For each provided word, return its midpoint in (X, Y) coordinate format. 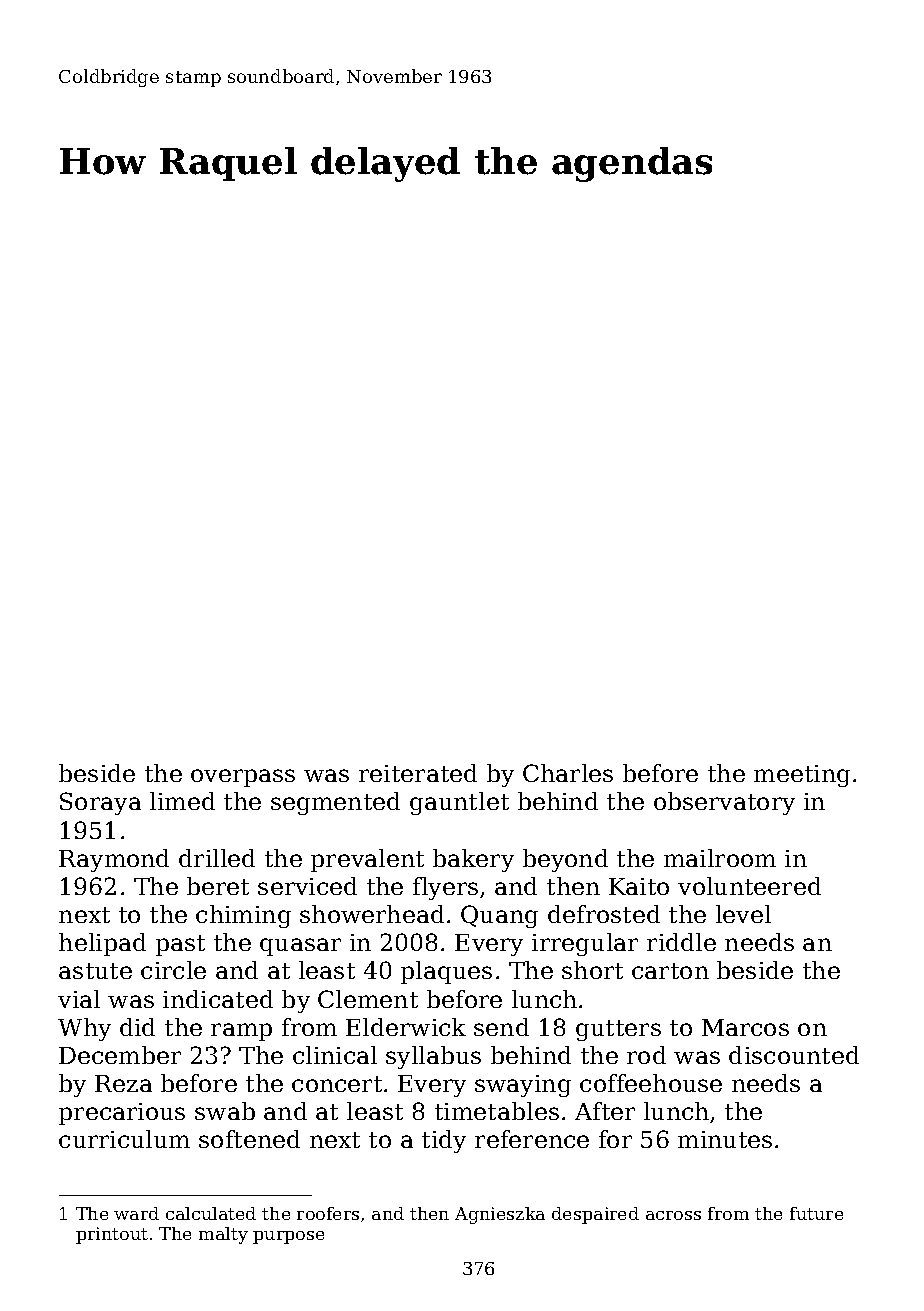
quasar (300, 947)
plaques (446, 972)
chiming (243, 916)
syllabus (433, 1057)
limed (182, 801)
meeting (802, 776)
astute (95, 971)
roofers (328, 1213)
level (743, 914)
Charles (568, 773)
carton (670, 971)
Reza (123, 1083)
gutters (618, 1030)
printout (112, 1235)
